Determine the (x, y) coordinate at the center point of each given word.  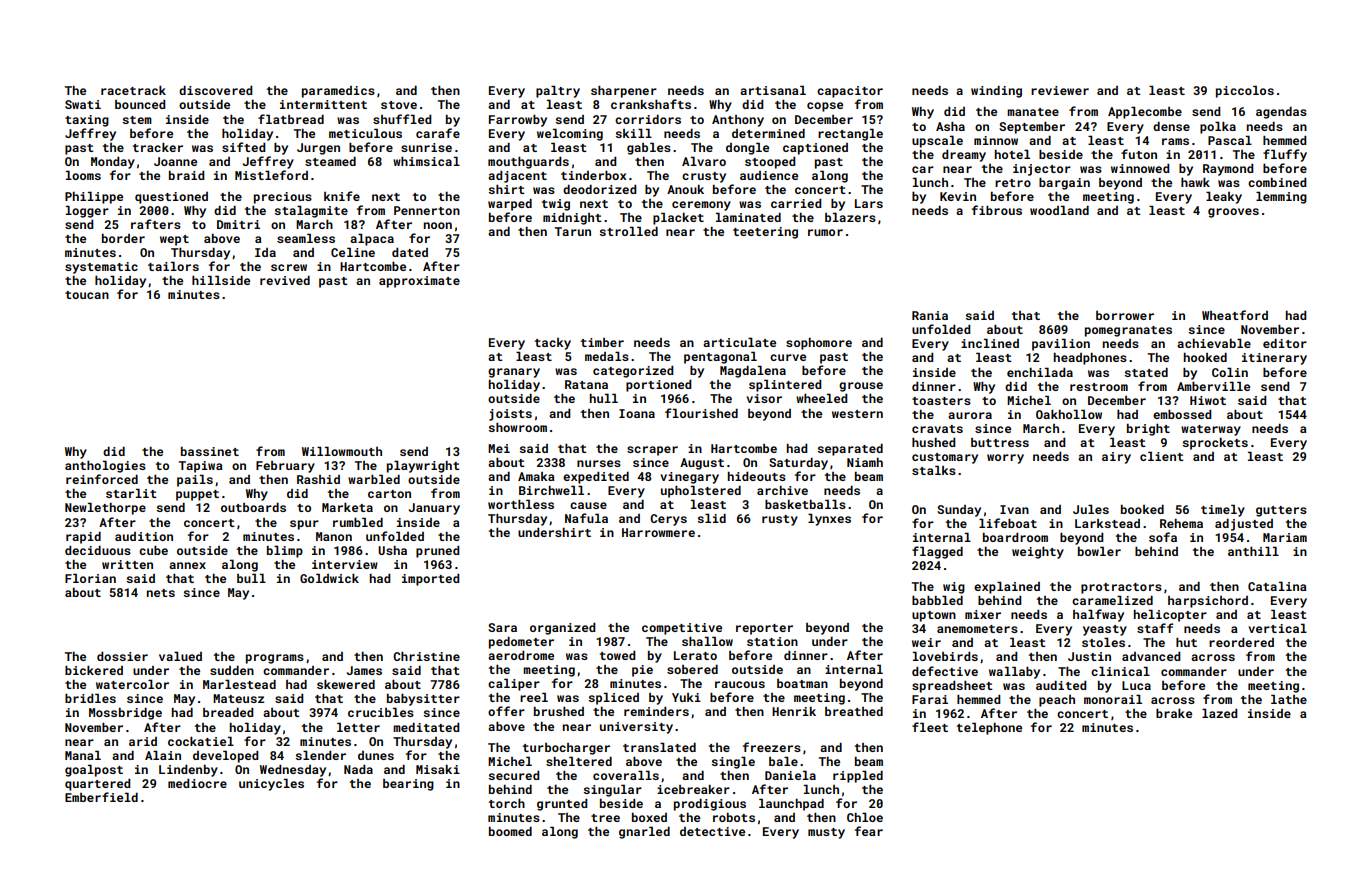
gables (649, 148)
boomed (510, 831)
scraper (652, 451)
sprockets (1215, 444)
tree (605, 818)
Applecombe (1145, 112)
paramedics (338, 92)
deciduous (98, 550)
